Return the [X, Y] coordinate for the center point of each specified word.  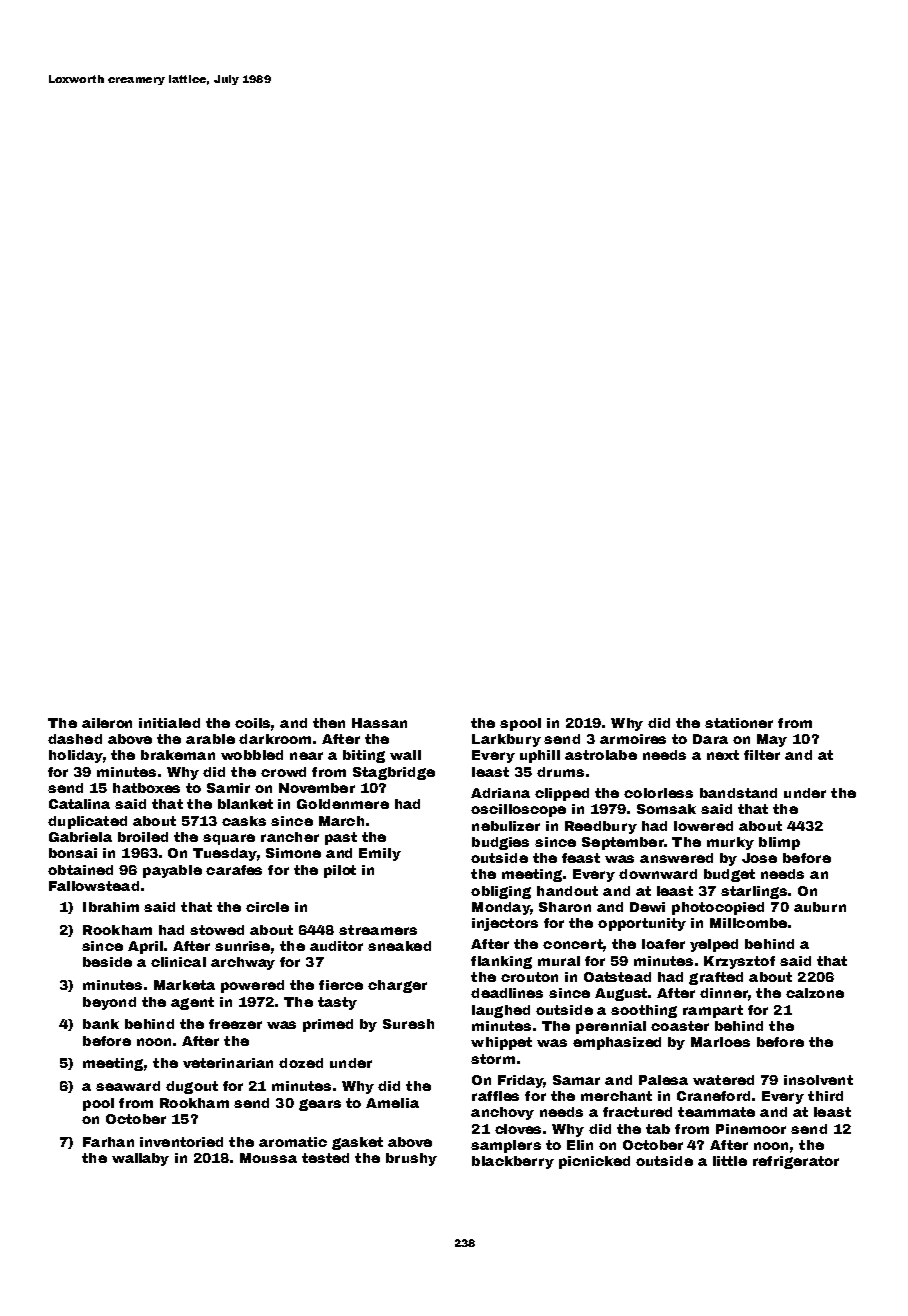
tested [325, 1158]
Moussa [268, 1158]
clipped [562, 794]
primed [328, 1025]
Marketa [184, 985]
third [825, 1096]
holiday [76, 756]
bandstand [738, 793]
